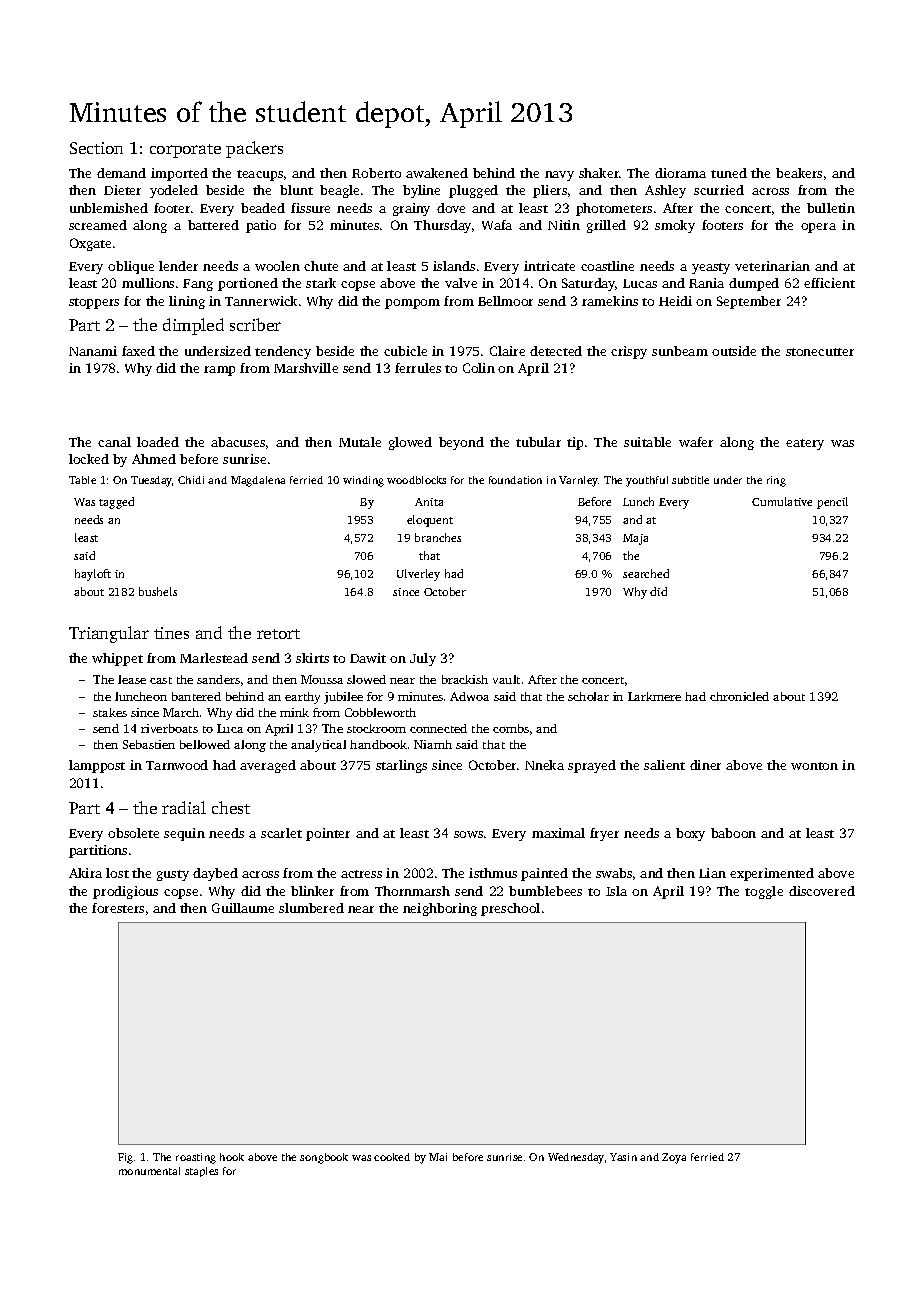  Describe the element at coordinates (312, 891) in the screenshot. I see `blinker` at that location.
